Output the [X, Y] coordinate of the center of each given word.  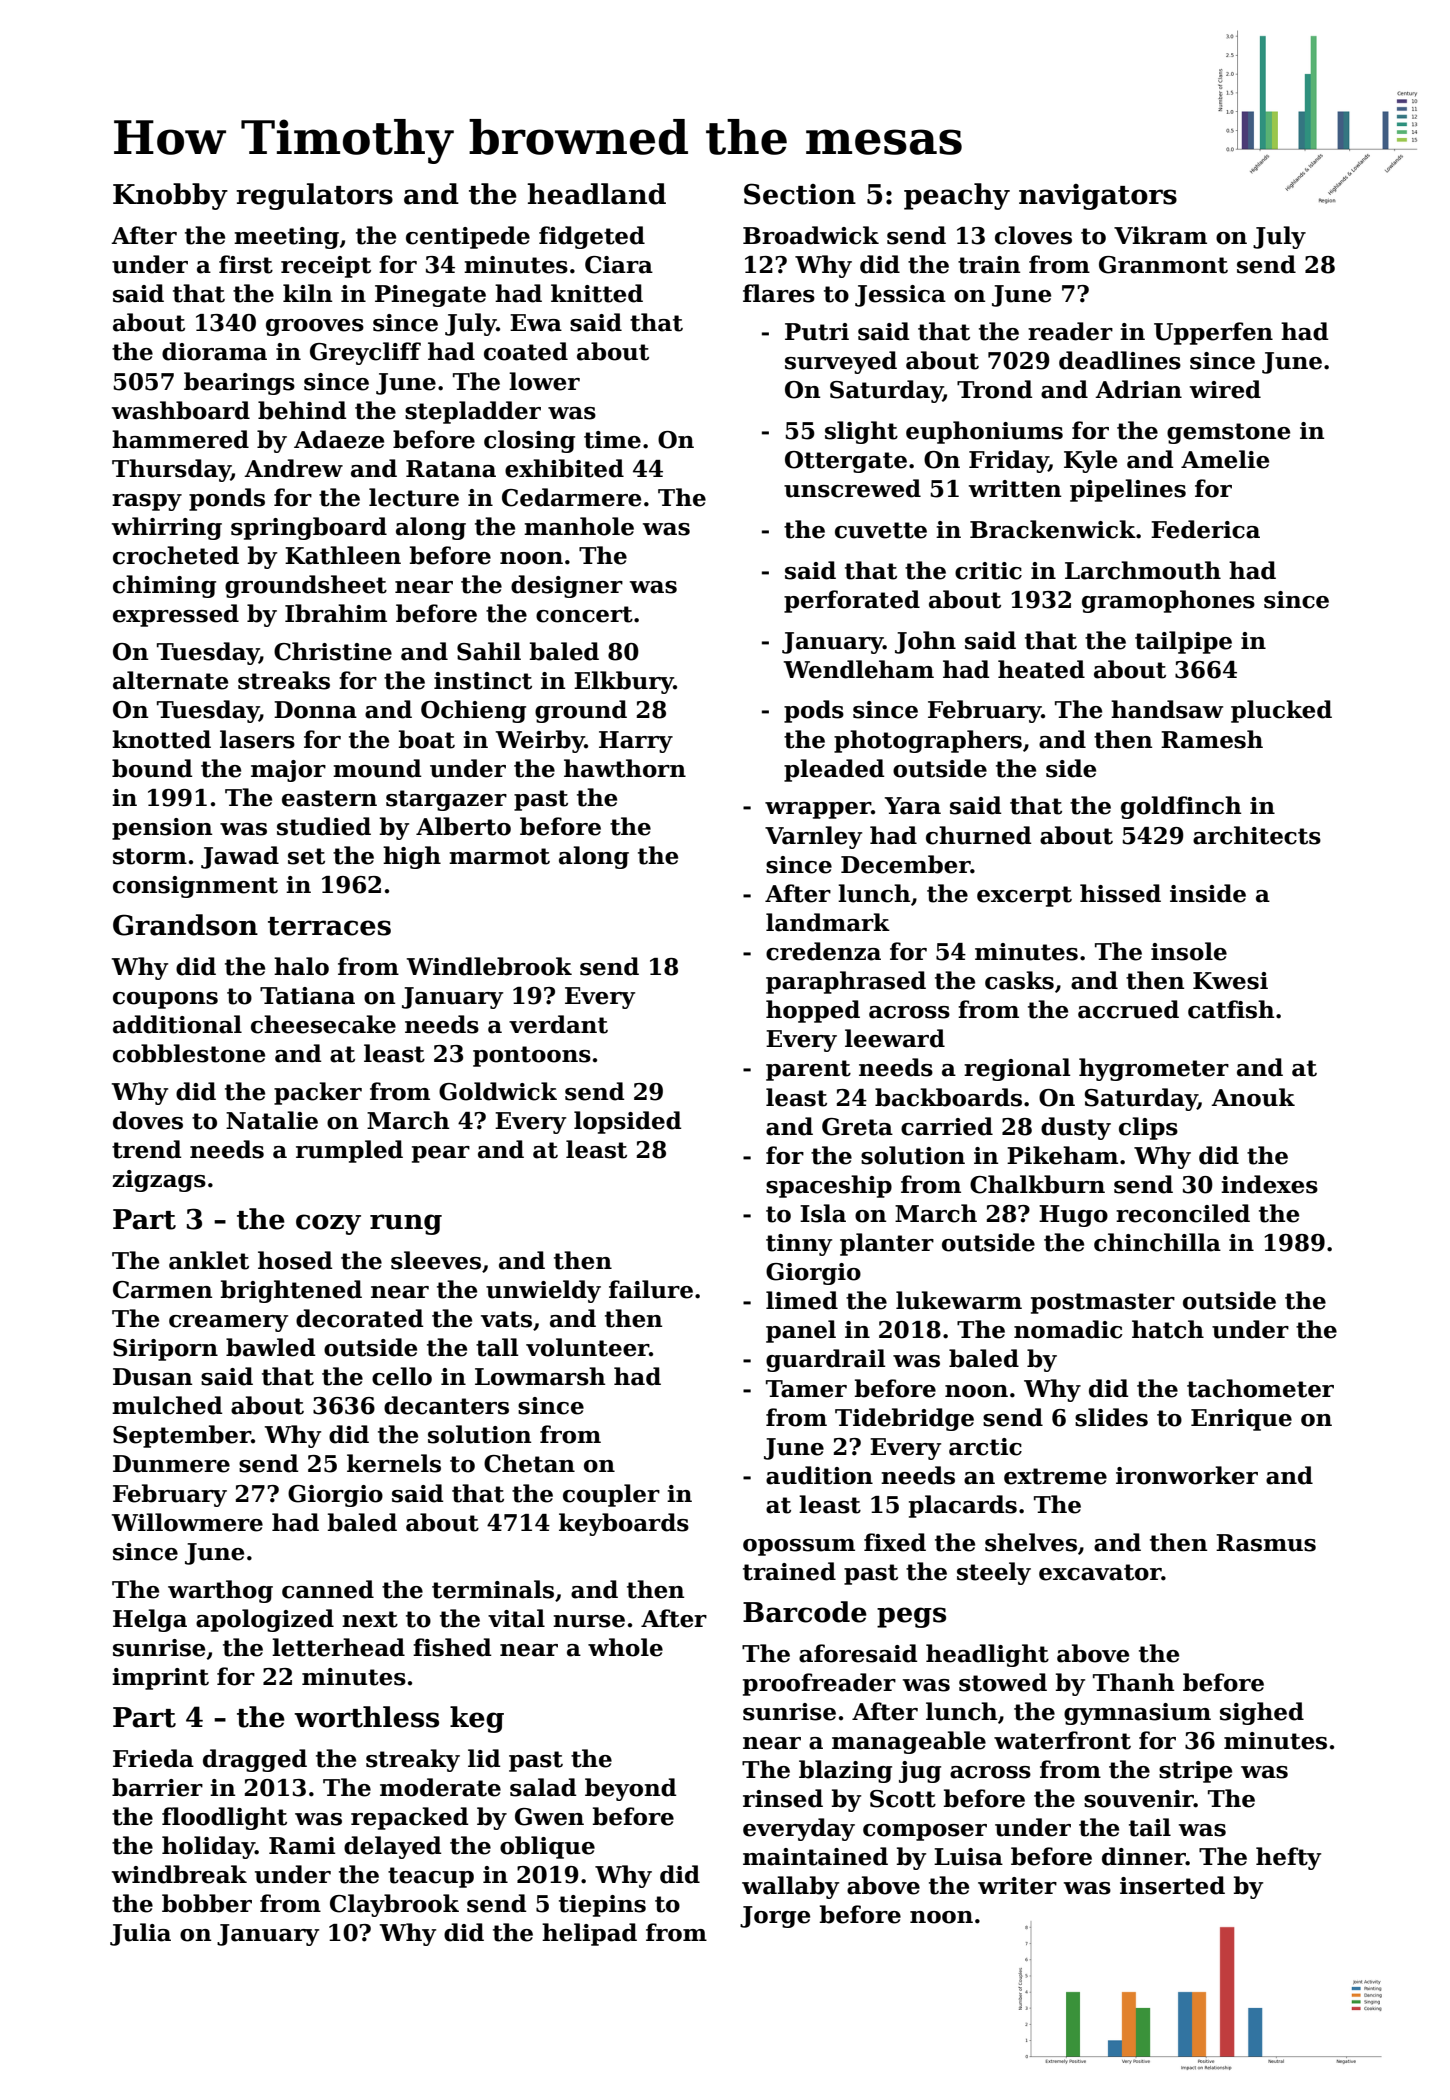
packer [318, 1093]
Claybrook [394, 1905]
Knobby [170, 196]
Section [800, 194]
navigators [1098, 197]
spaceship [829, 1186]
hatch [1168, 1329]
